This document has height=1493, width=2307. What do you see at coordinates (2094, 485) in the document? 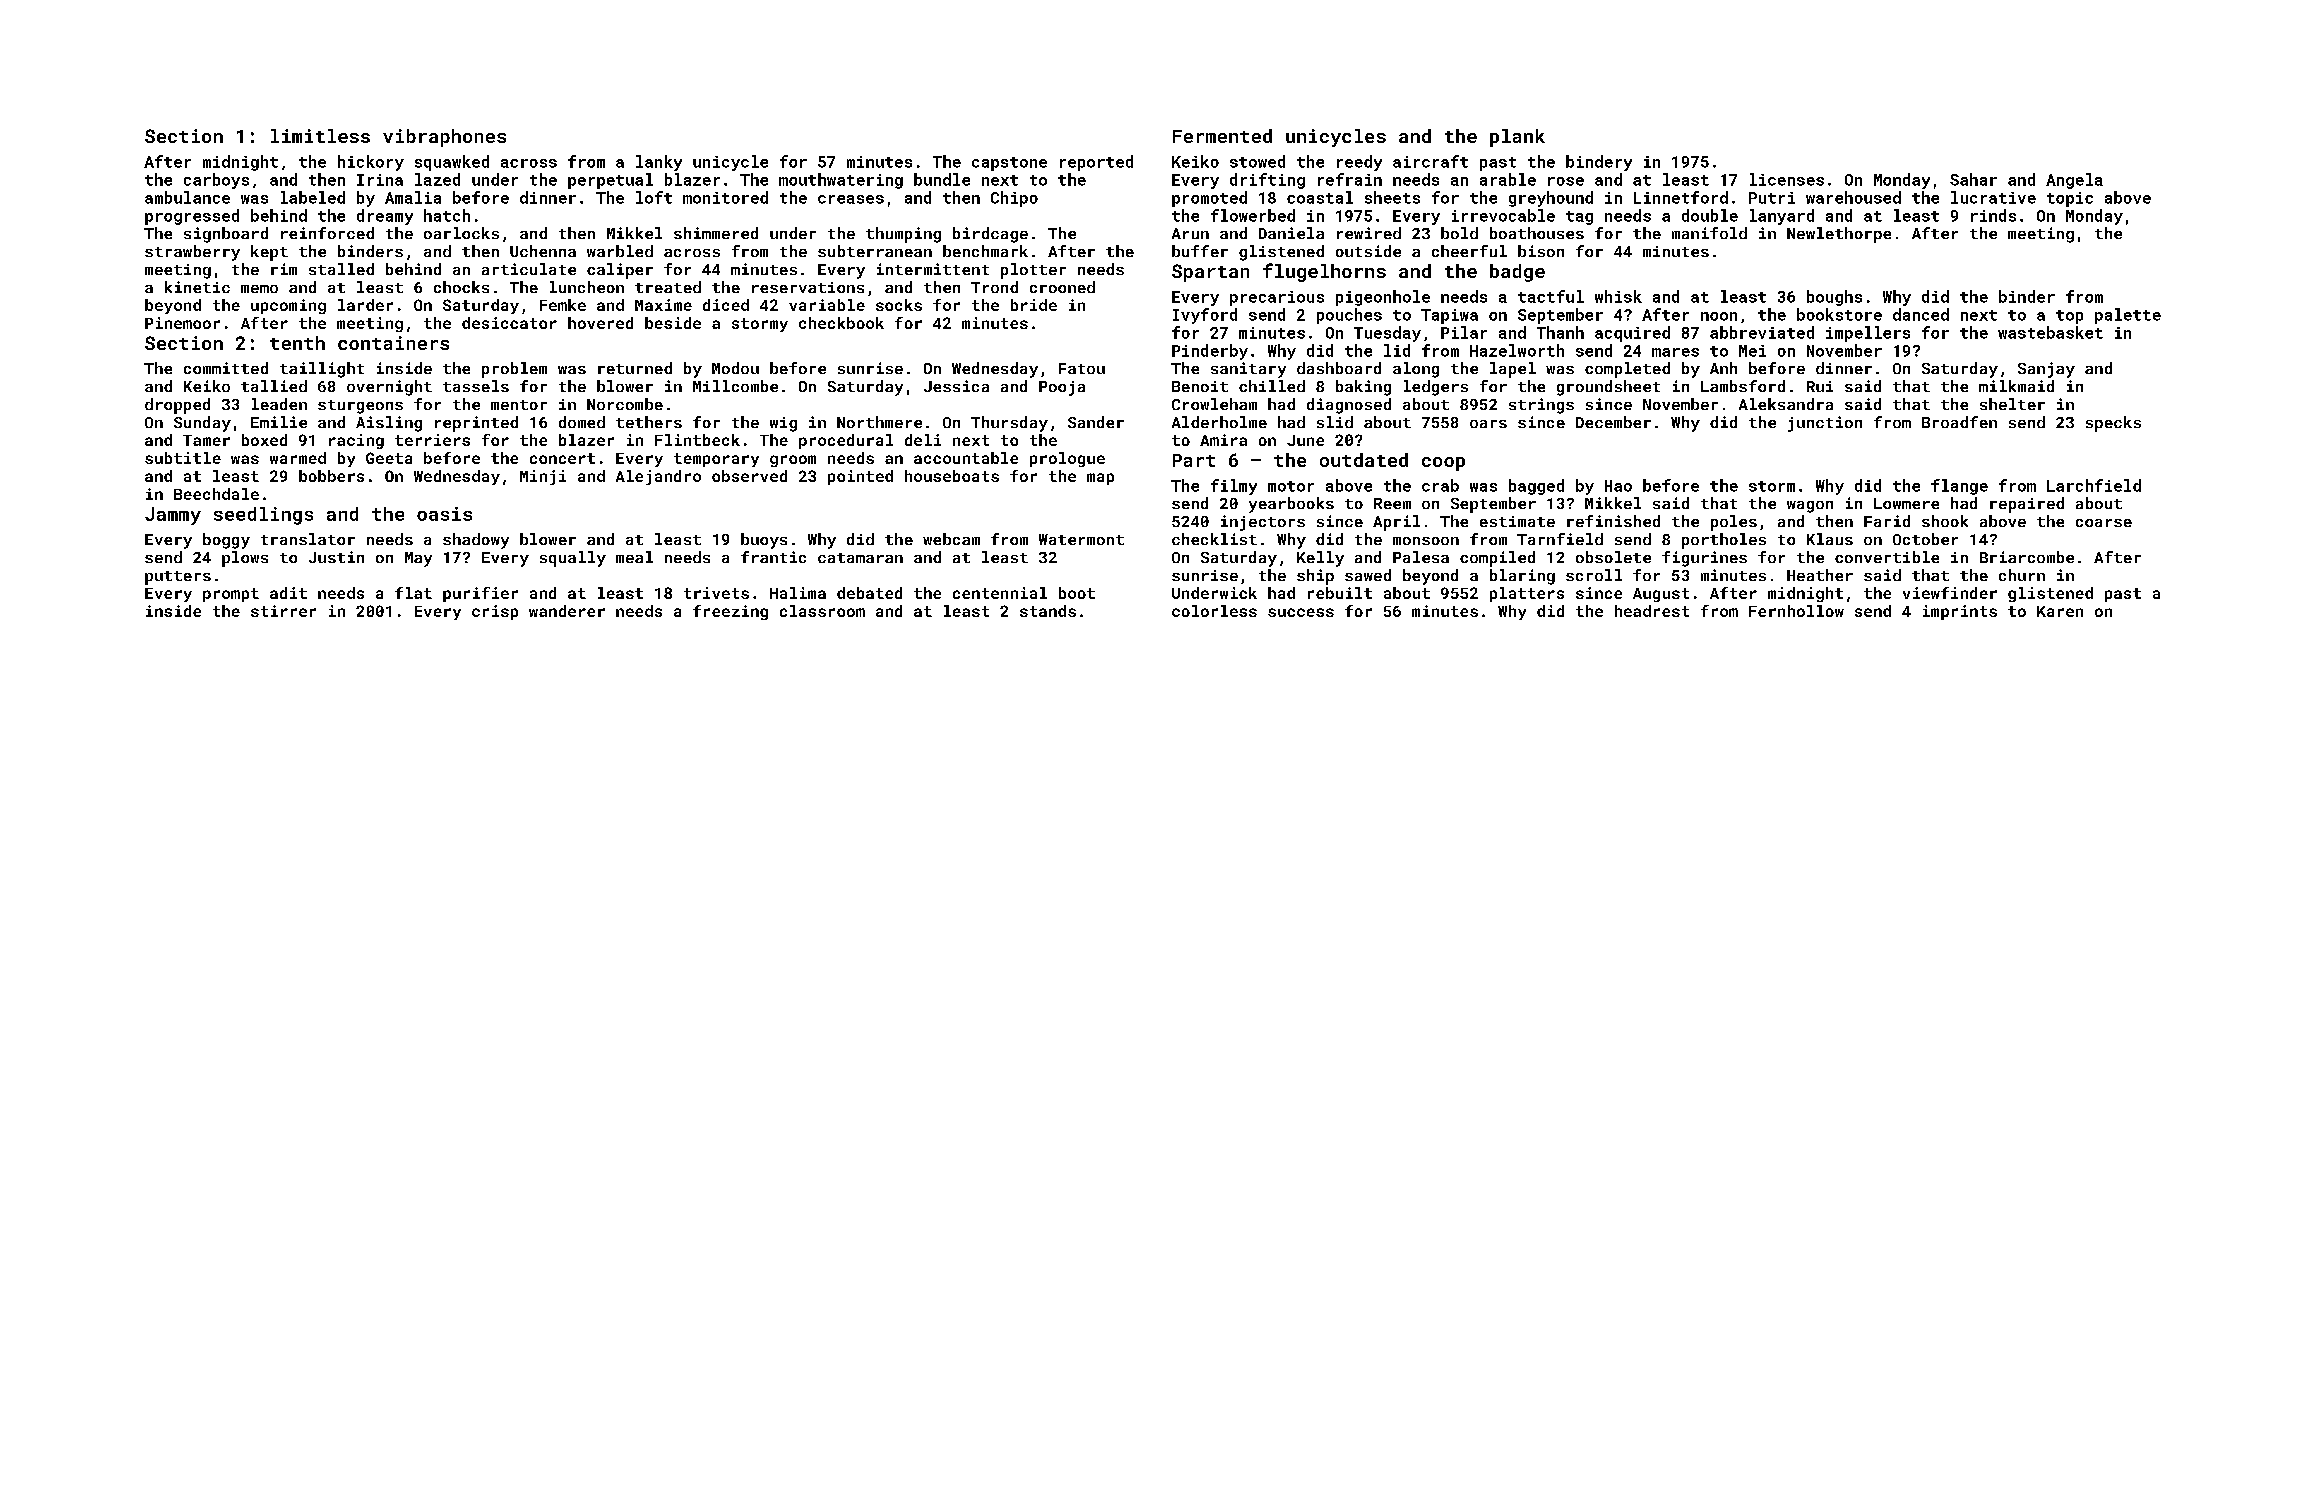
I see `Larchfield` at bounding box center [2094, 485].
